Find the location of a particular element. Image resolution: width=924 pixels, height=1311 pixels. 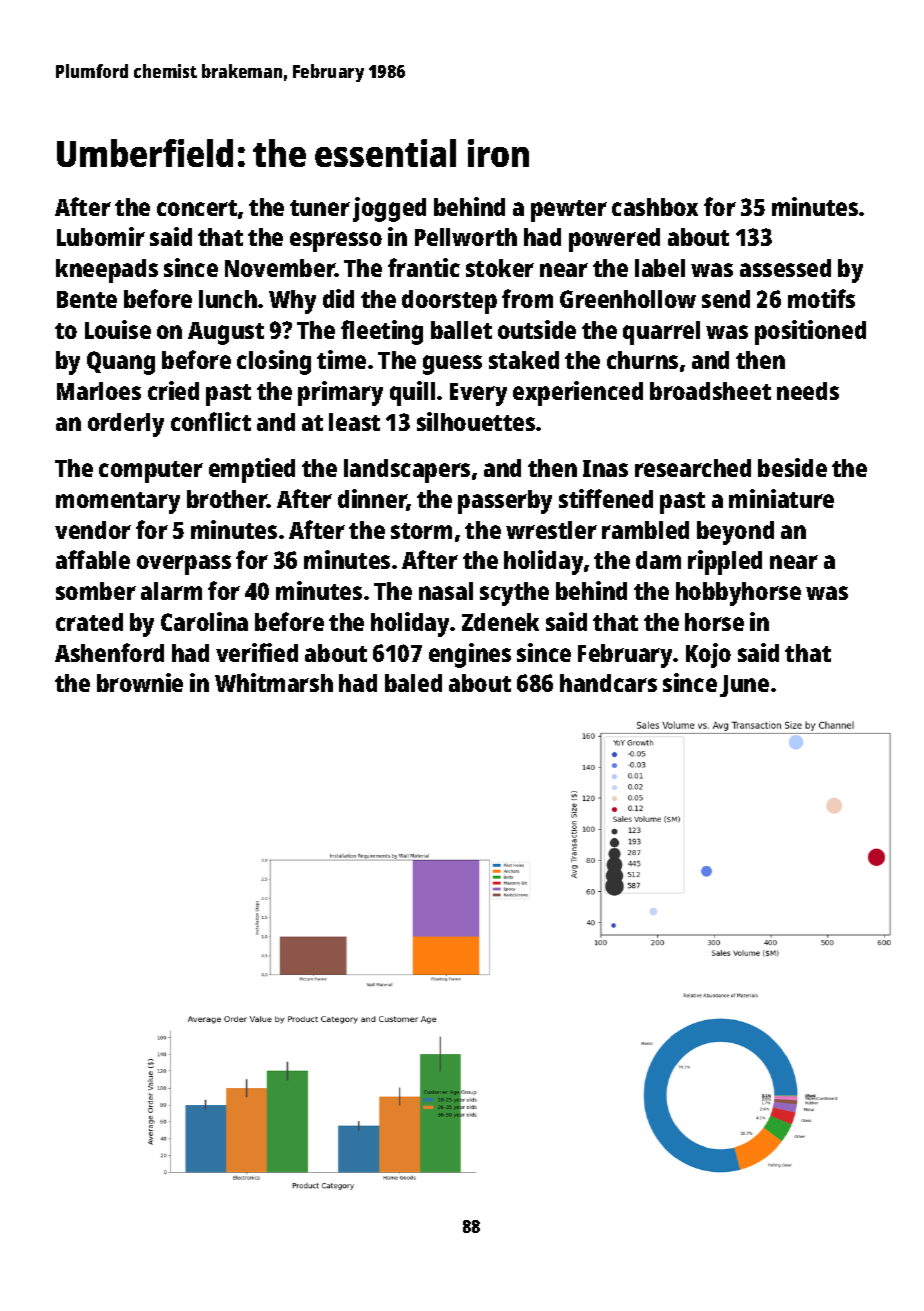

Why is located at coordinates (292, 302).
